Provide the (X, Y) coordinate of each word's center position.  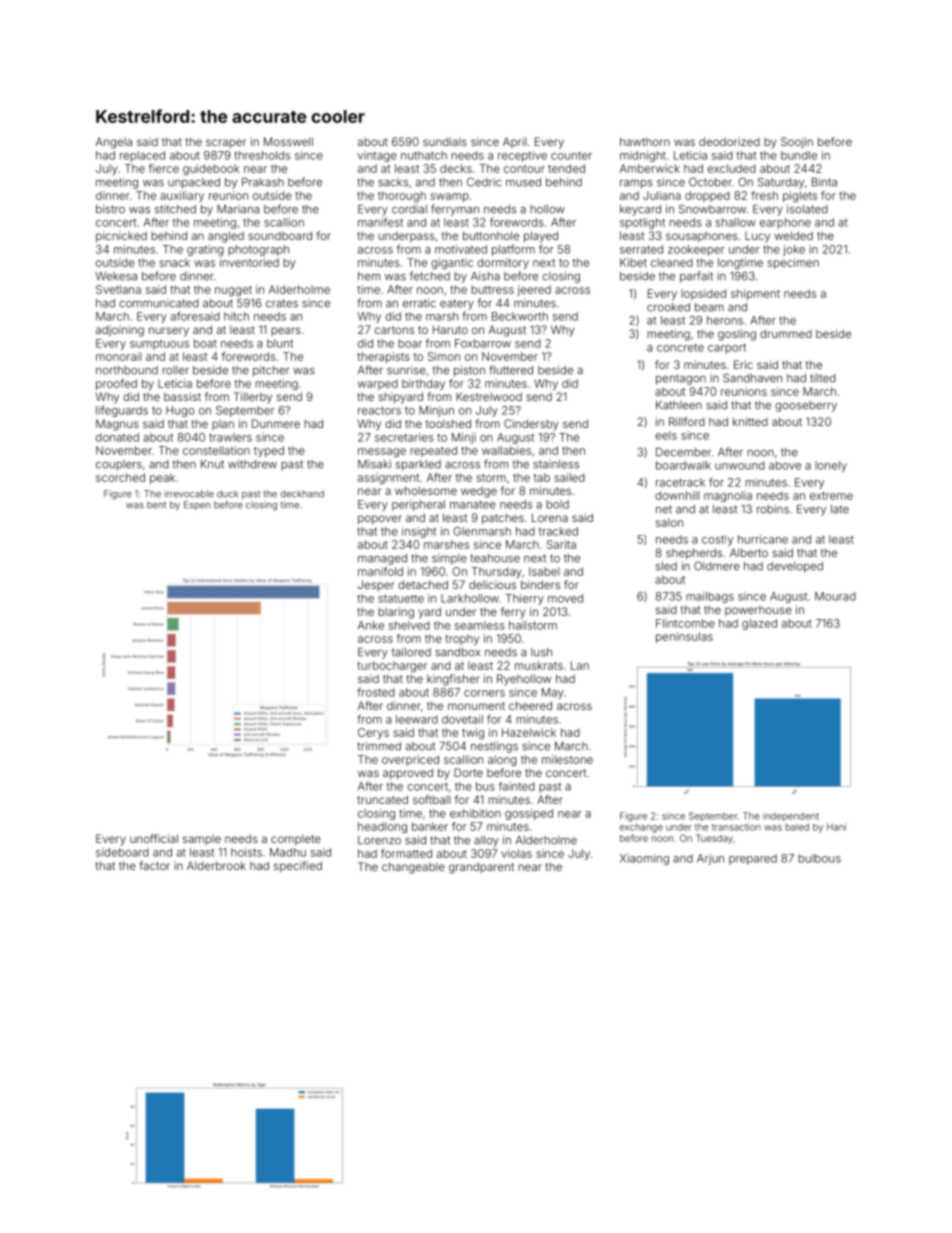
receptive (522, 156)
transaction (736, 827)
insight (419, 532)
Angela (114, 143)
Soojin (797, 142)
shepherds (694, 554)
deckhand (302, 494)
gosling (737, 335)
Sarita (561, 544)
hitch (236, 316)
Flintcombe (685, 623)
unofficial (154, 838)
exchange (641, 828)
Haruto (450, 329)
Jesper (376, 585)
